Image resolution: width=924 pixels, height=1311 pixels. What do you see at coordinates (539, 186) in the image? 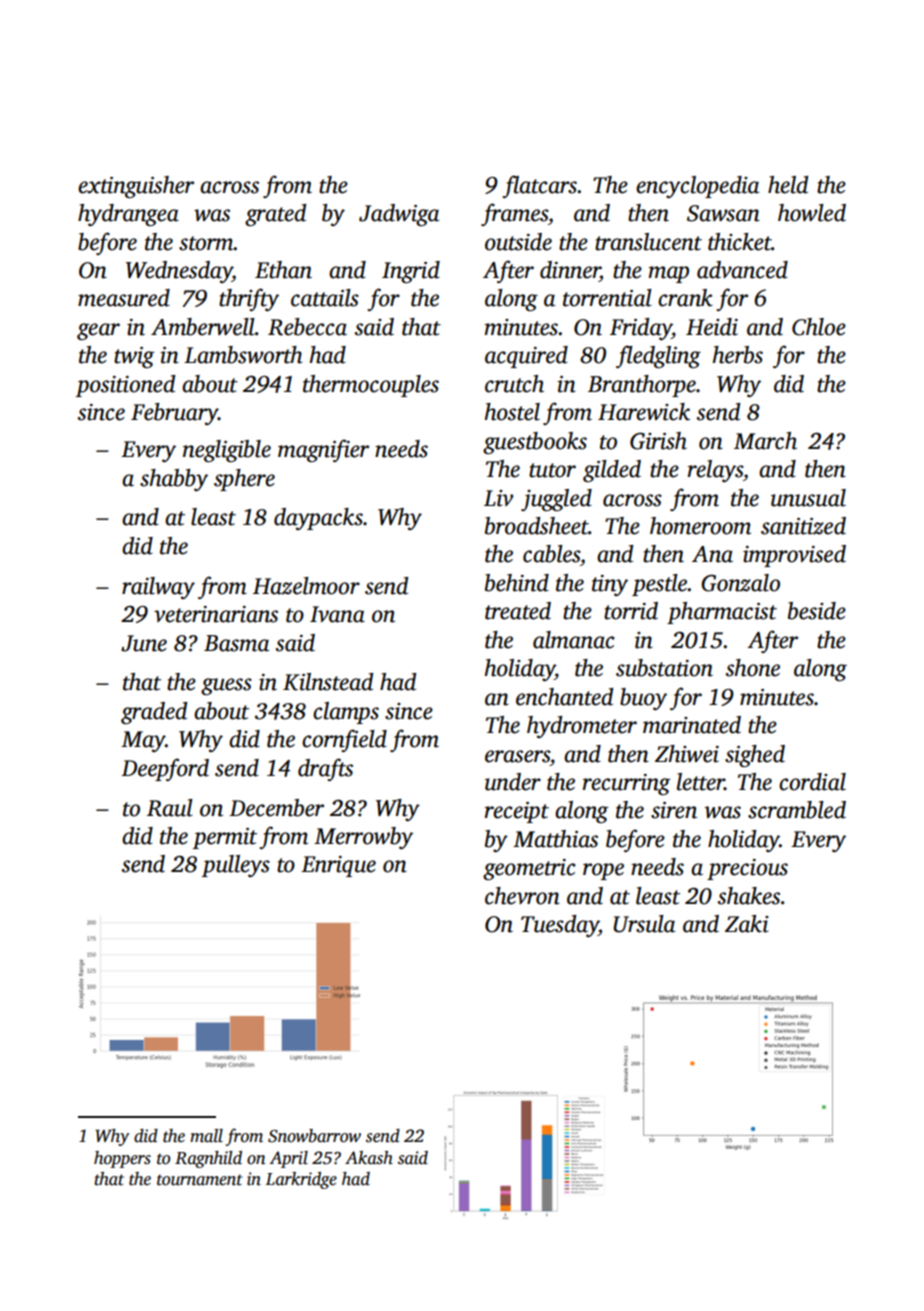
I see `flatcars` at bounding box center [539, 186].
